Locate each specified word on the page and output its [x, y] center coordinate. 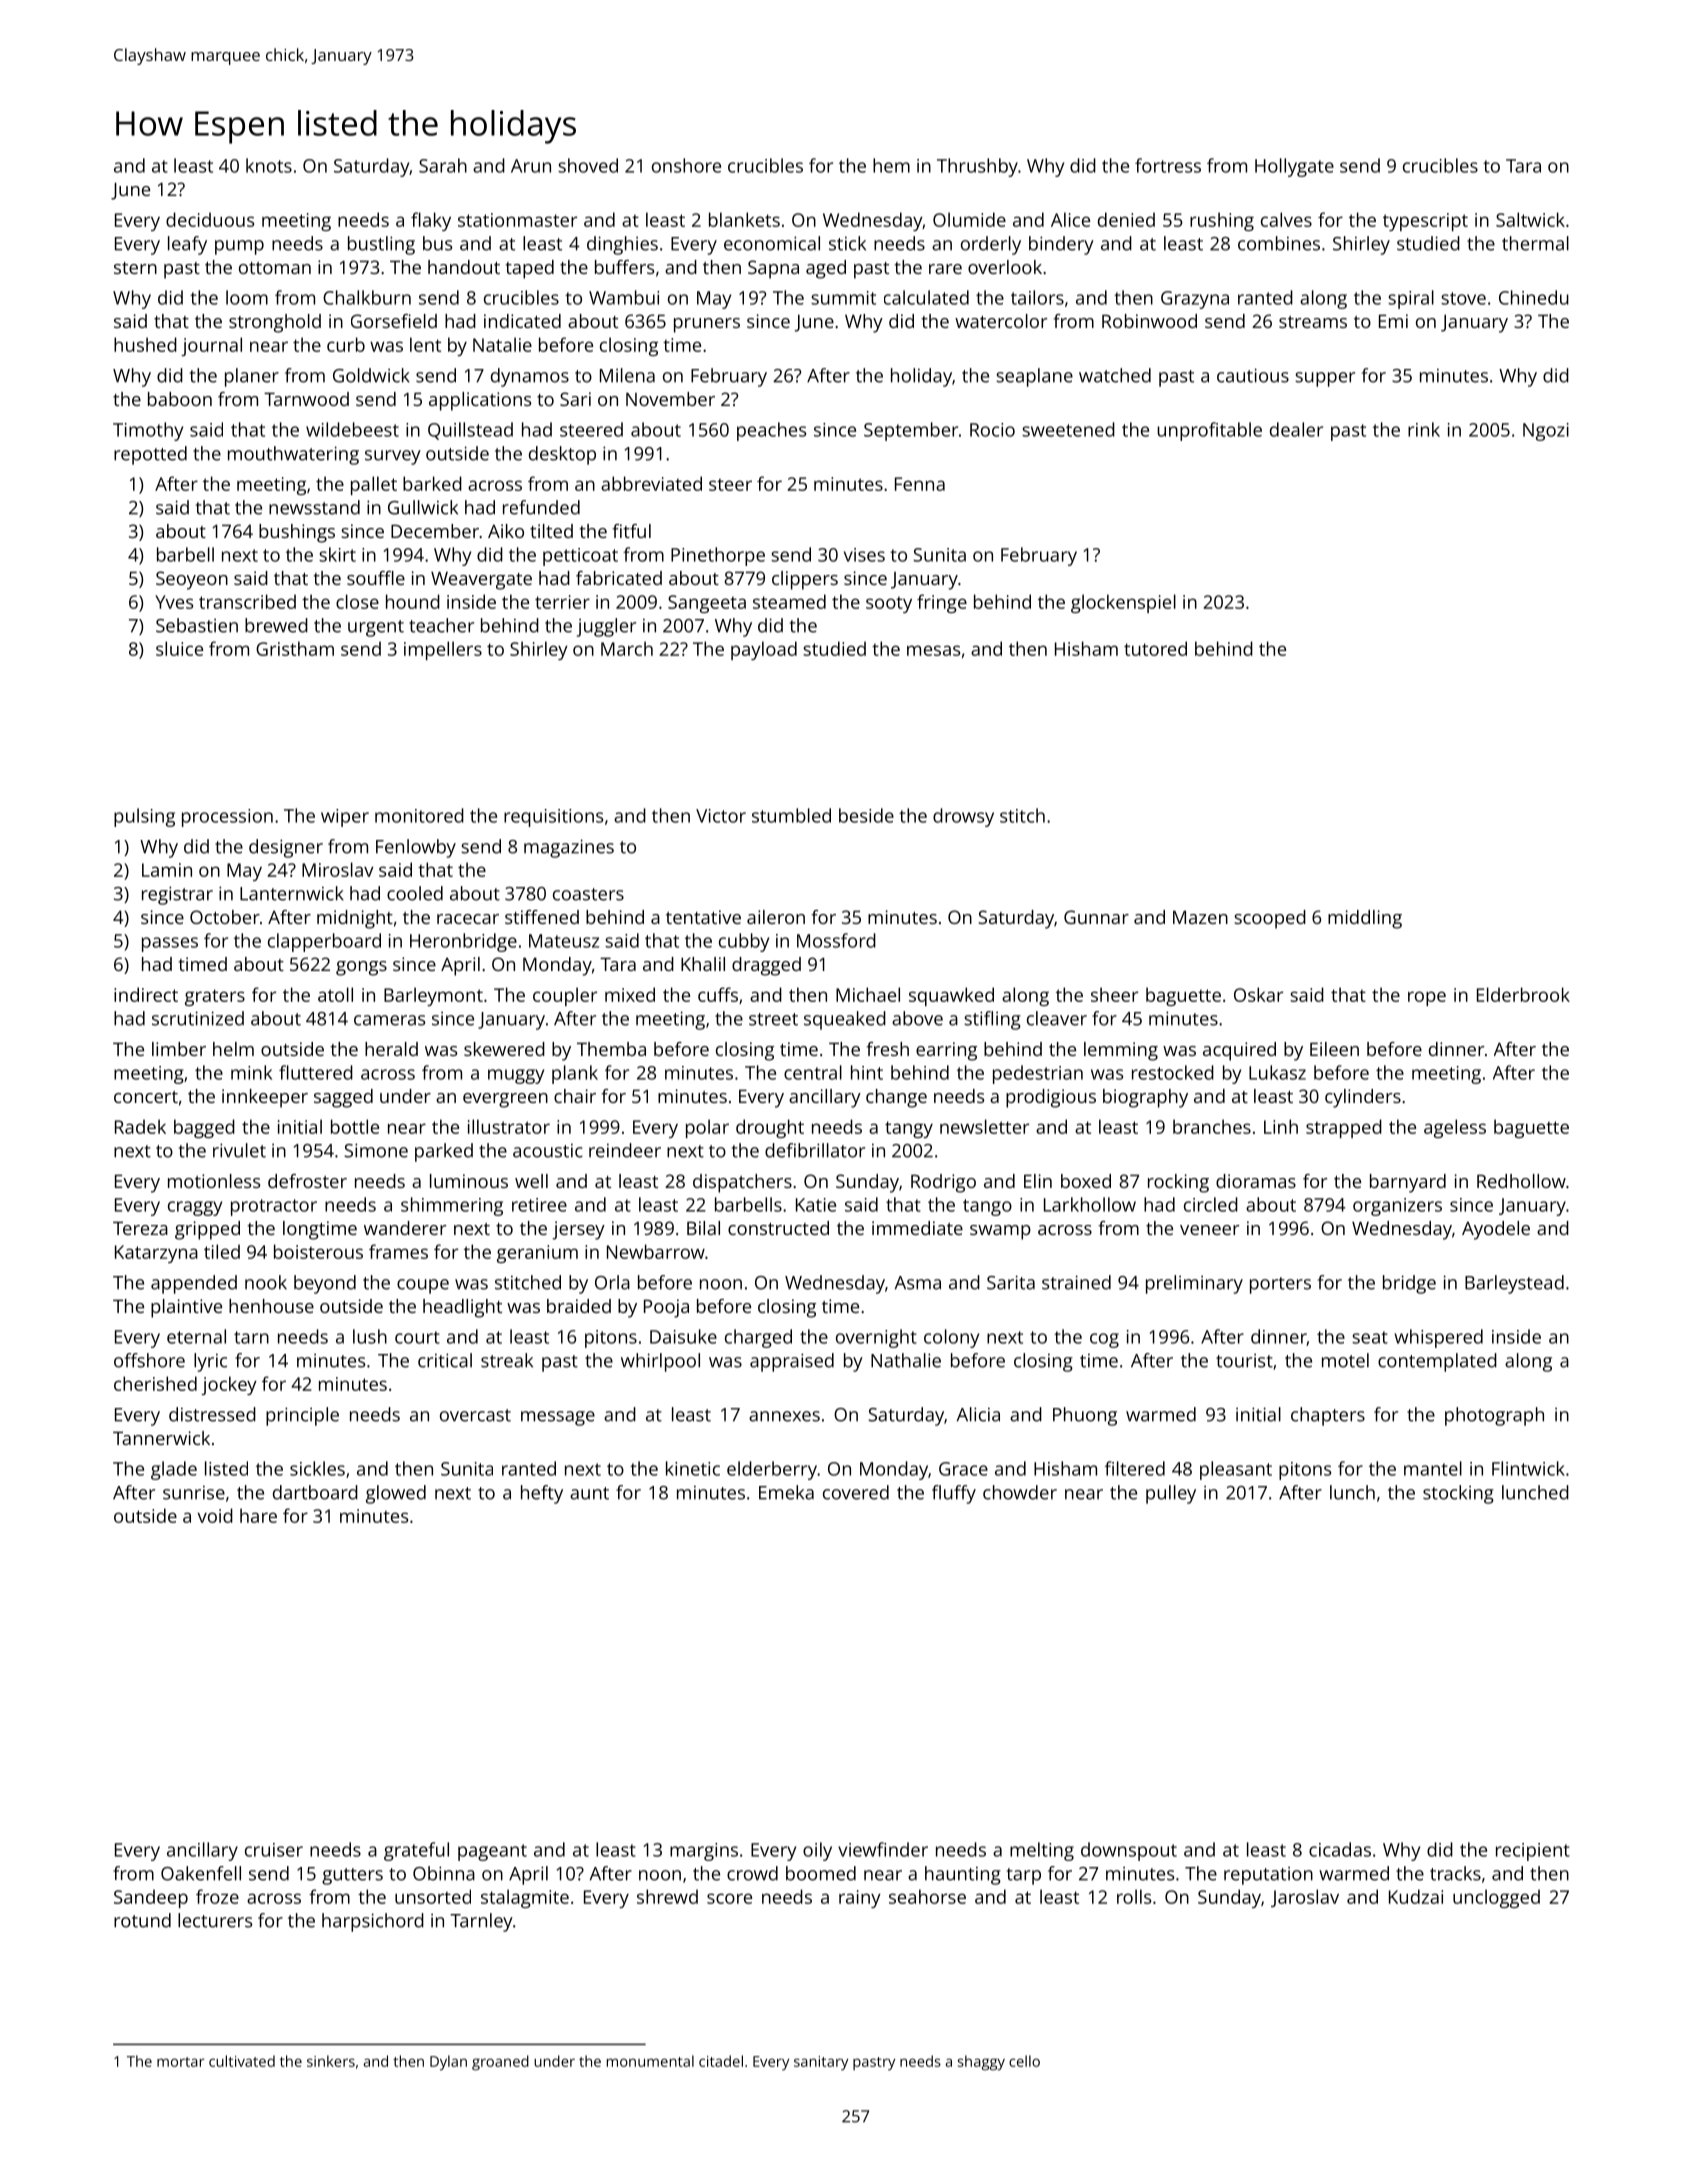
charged [758, 1338]
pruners [707, 325]
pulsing [144, 817]
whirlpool [660, 1362]
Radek [140, 1126]
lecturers [215, 1920]
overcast [475, 1415]
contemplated [1437, 1362]
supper [1325, 379]
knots [269, 165]
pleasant [1236, 1470]
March [627, 648]
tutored [1155, 648]
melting [1042, 1851]
